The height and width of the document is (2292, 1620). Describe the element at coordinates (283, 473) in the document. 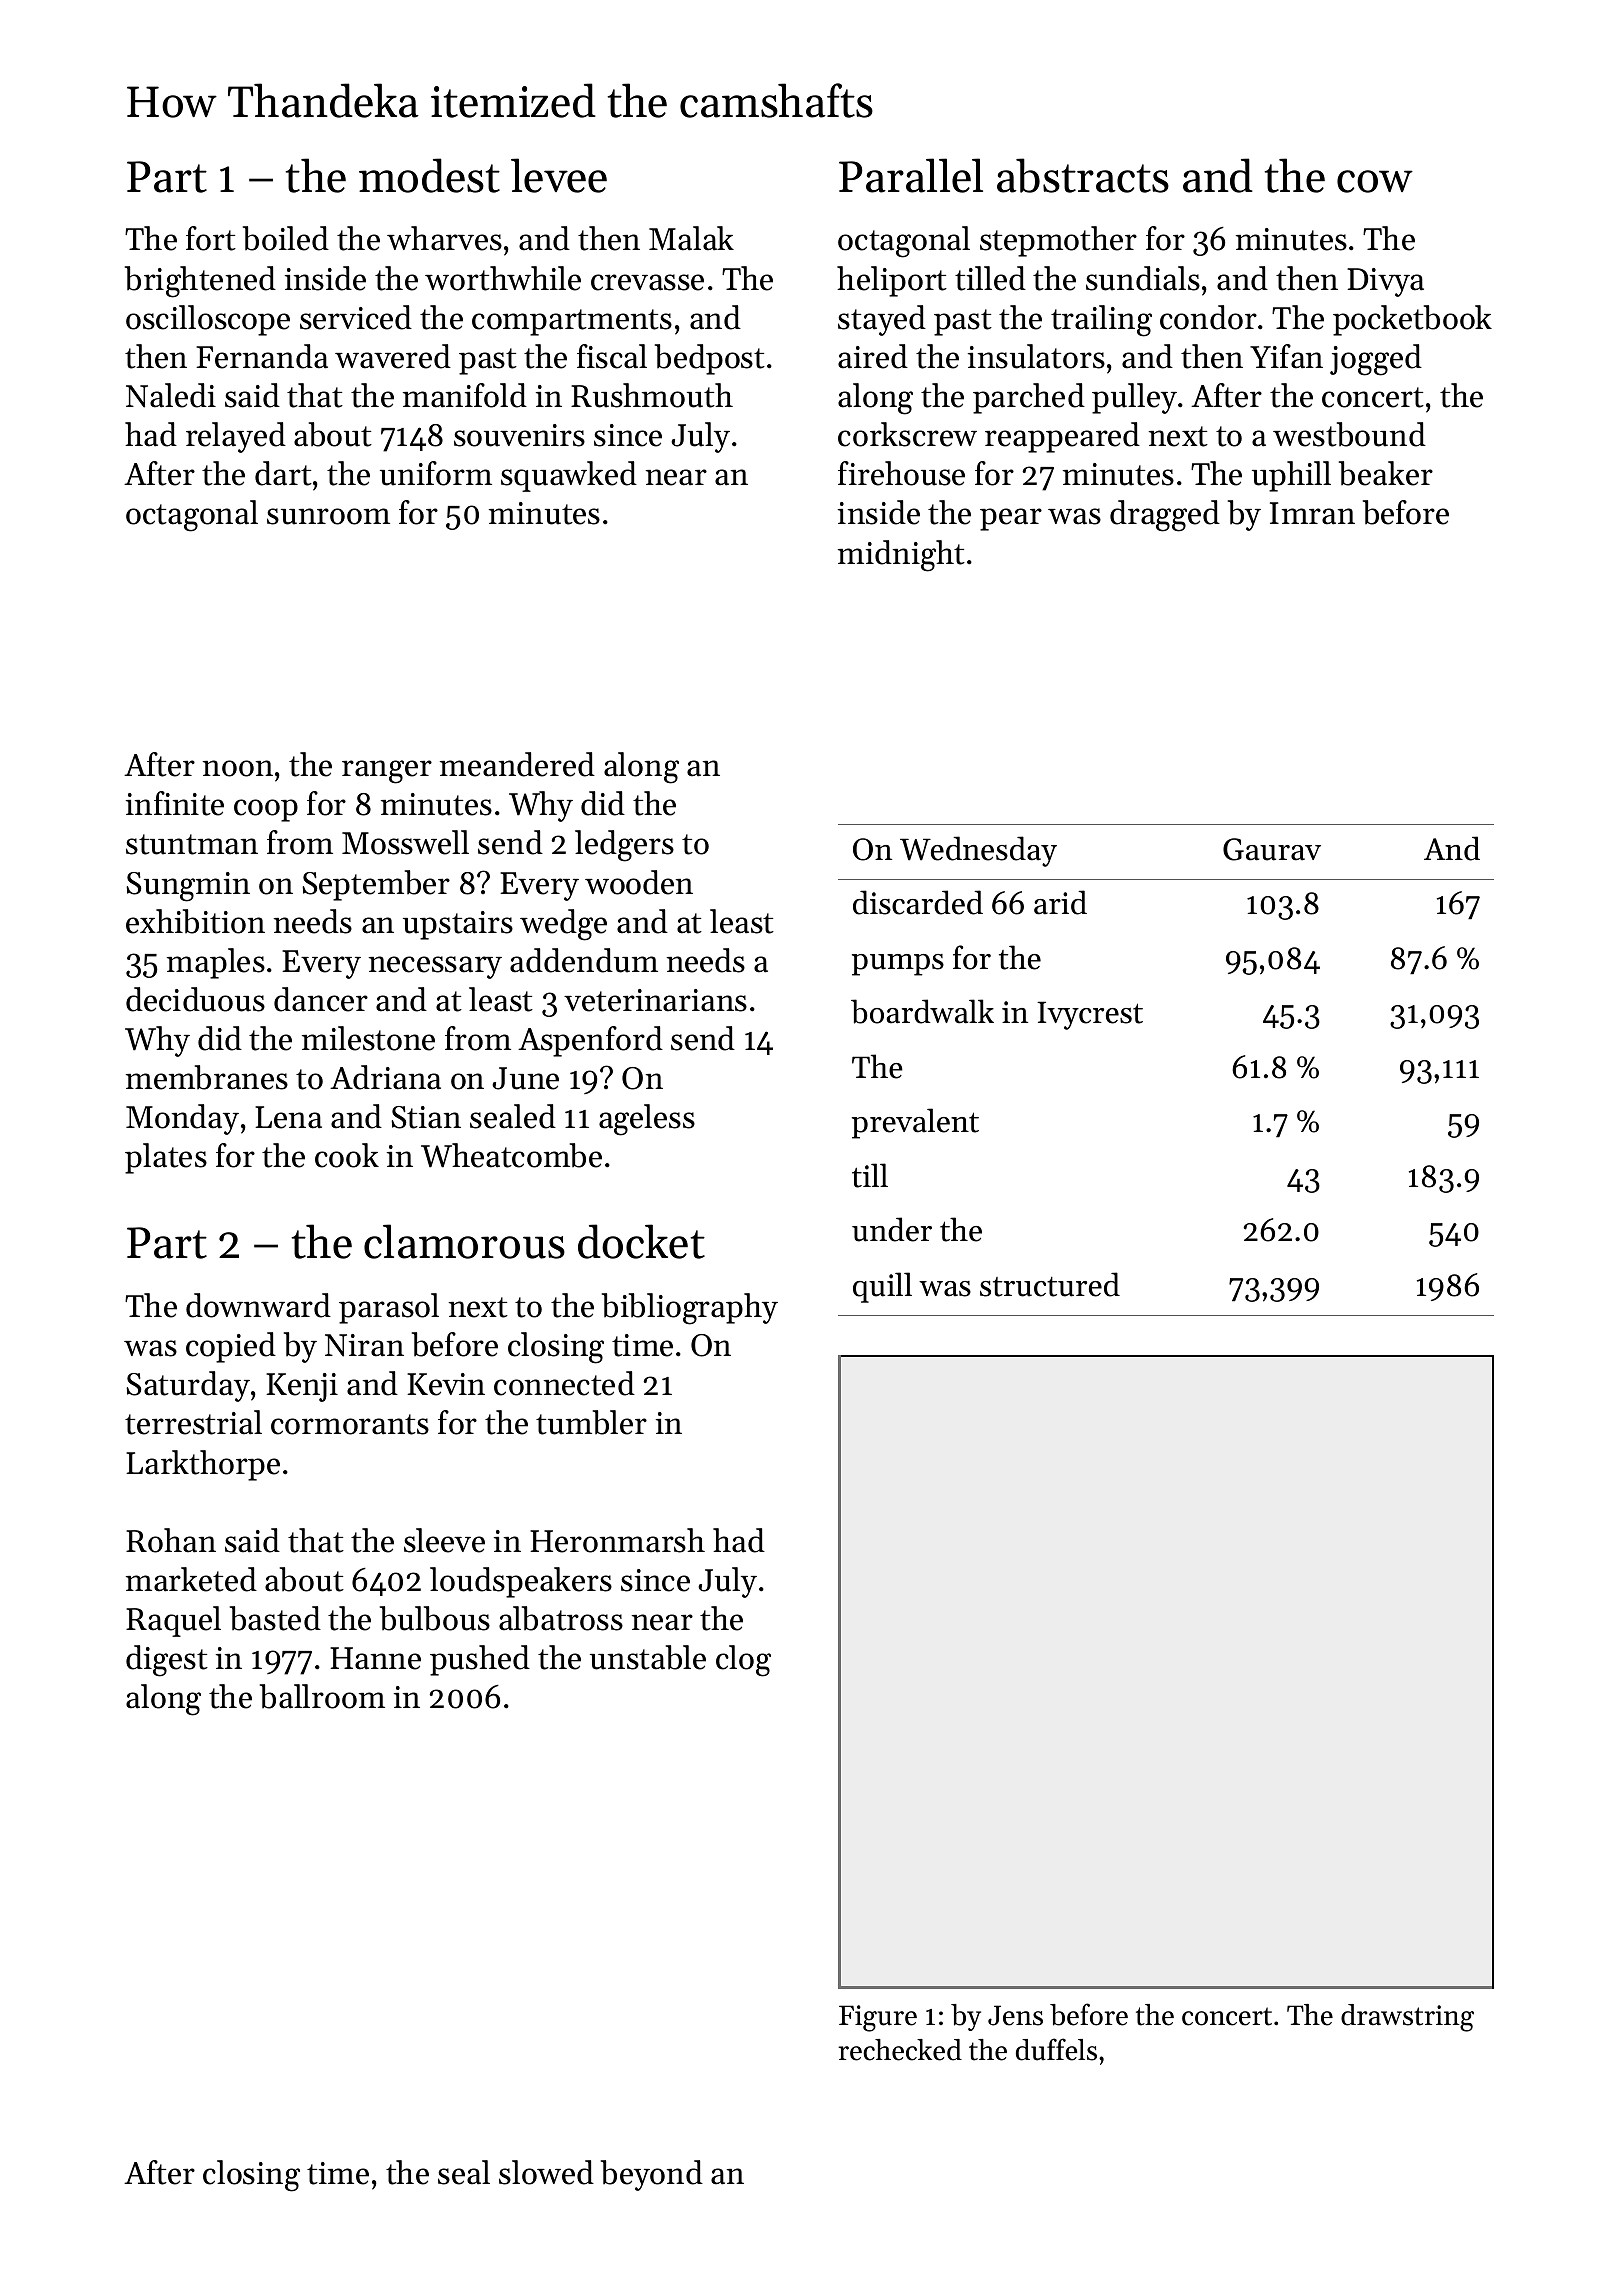

I see `dart` at that location.
